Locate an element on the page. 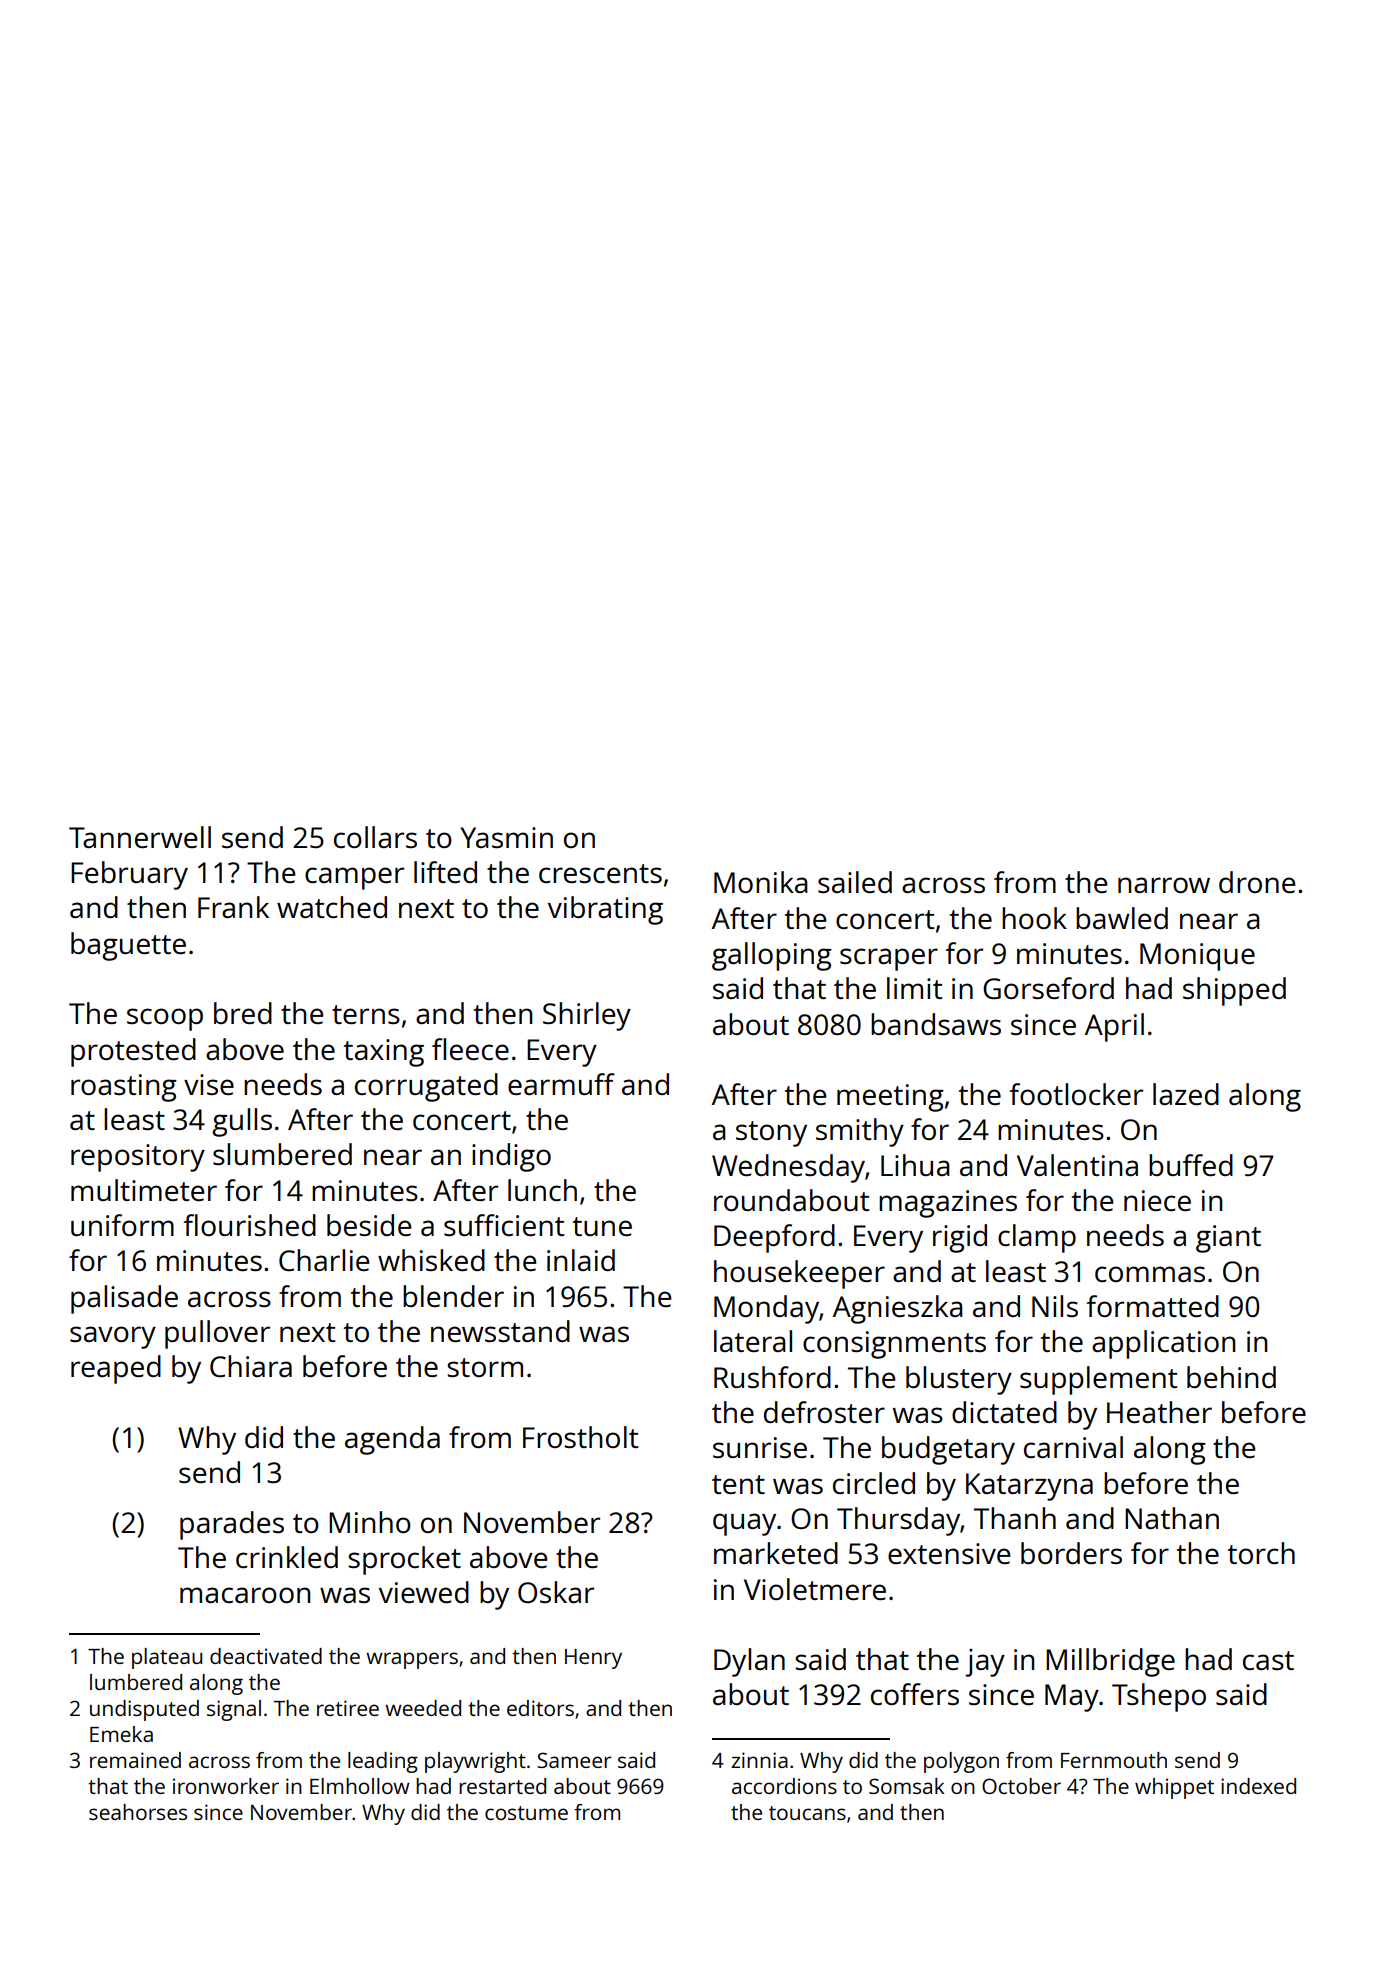 The width and height of the page is (1386, 1969). shipped is located at coordinates (1234, 991).
